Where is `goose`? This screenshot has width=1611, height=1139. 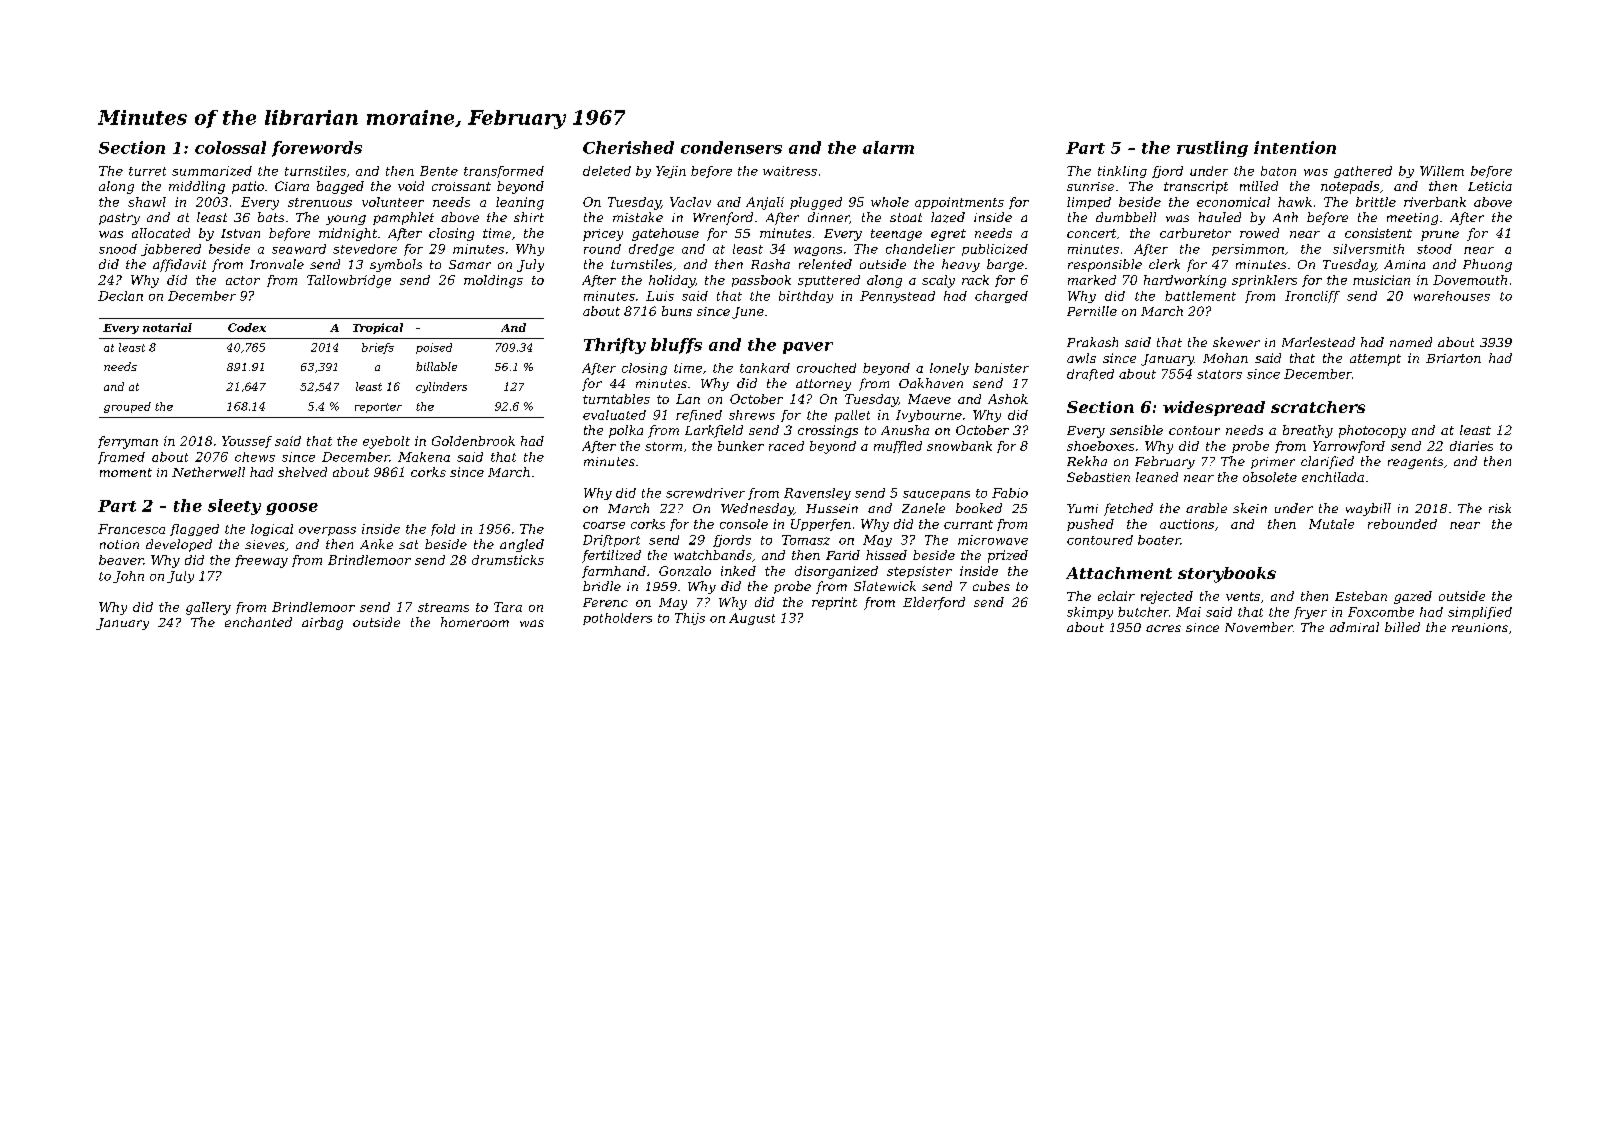
goose is located at coordinates (292, 509).
